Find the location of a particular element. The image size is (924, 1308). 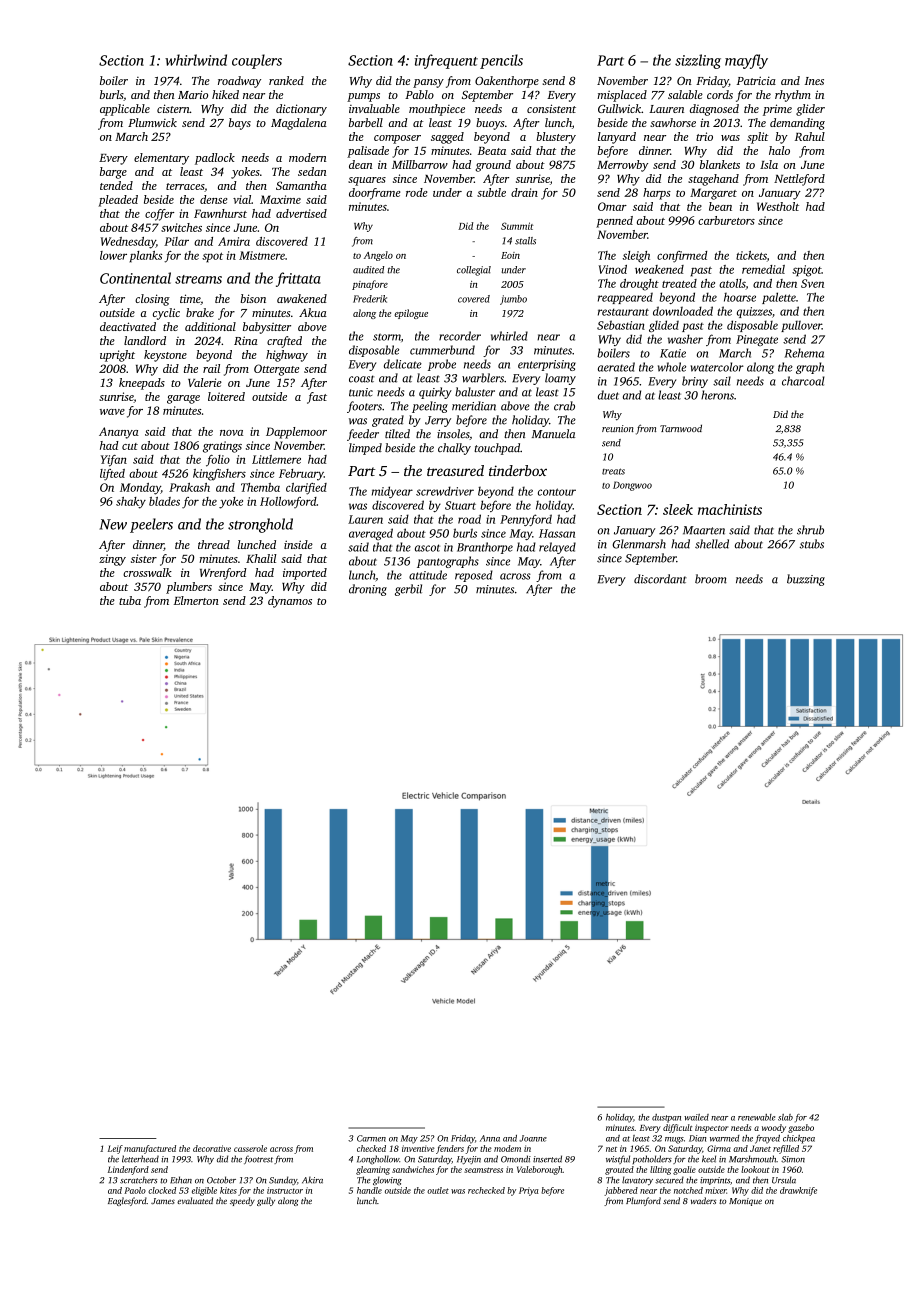

Carmen is located at coordinates (371, 1138).
